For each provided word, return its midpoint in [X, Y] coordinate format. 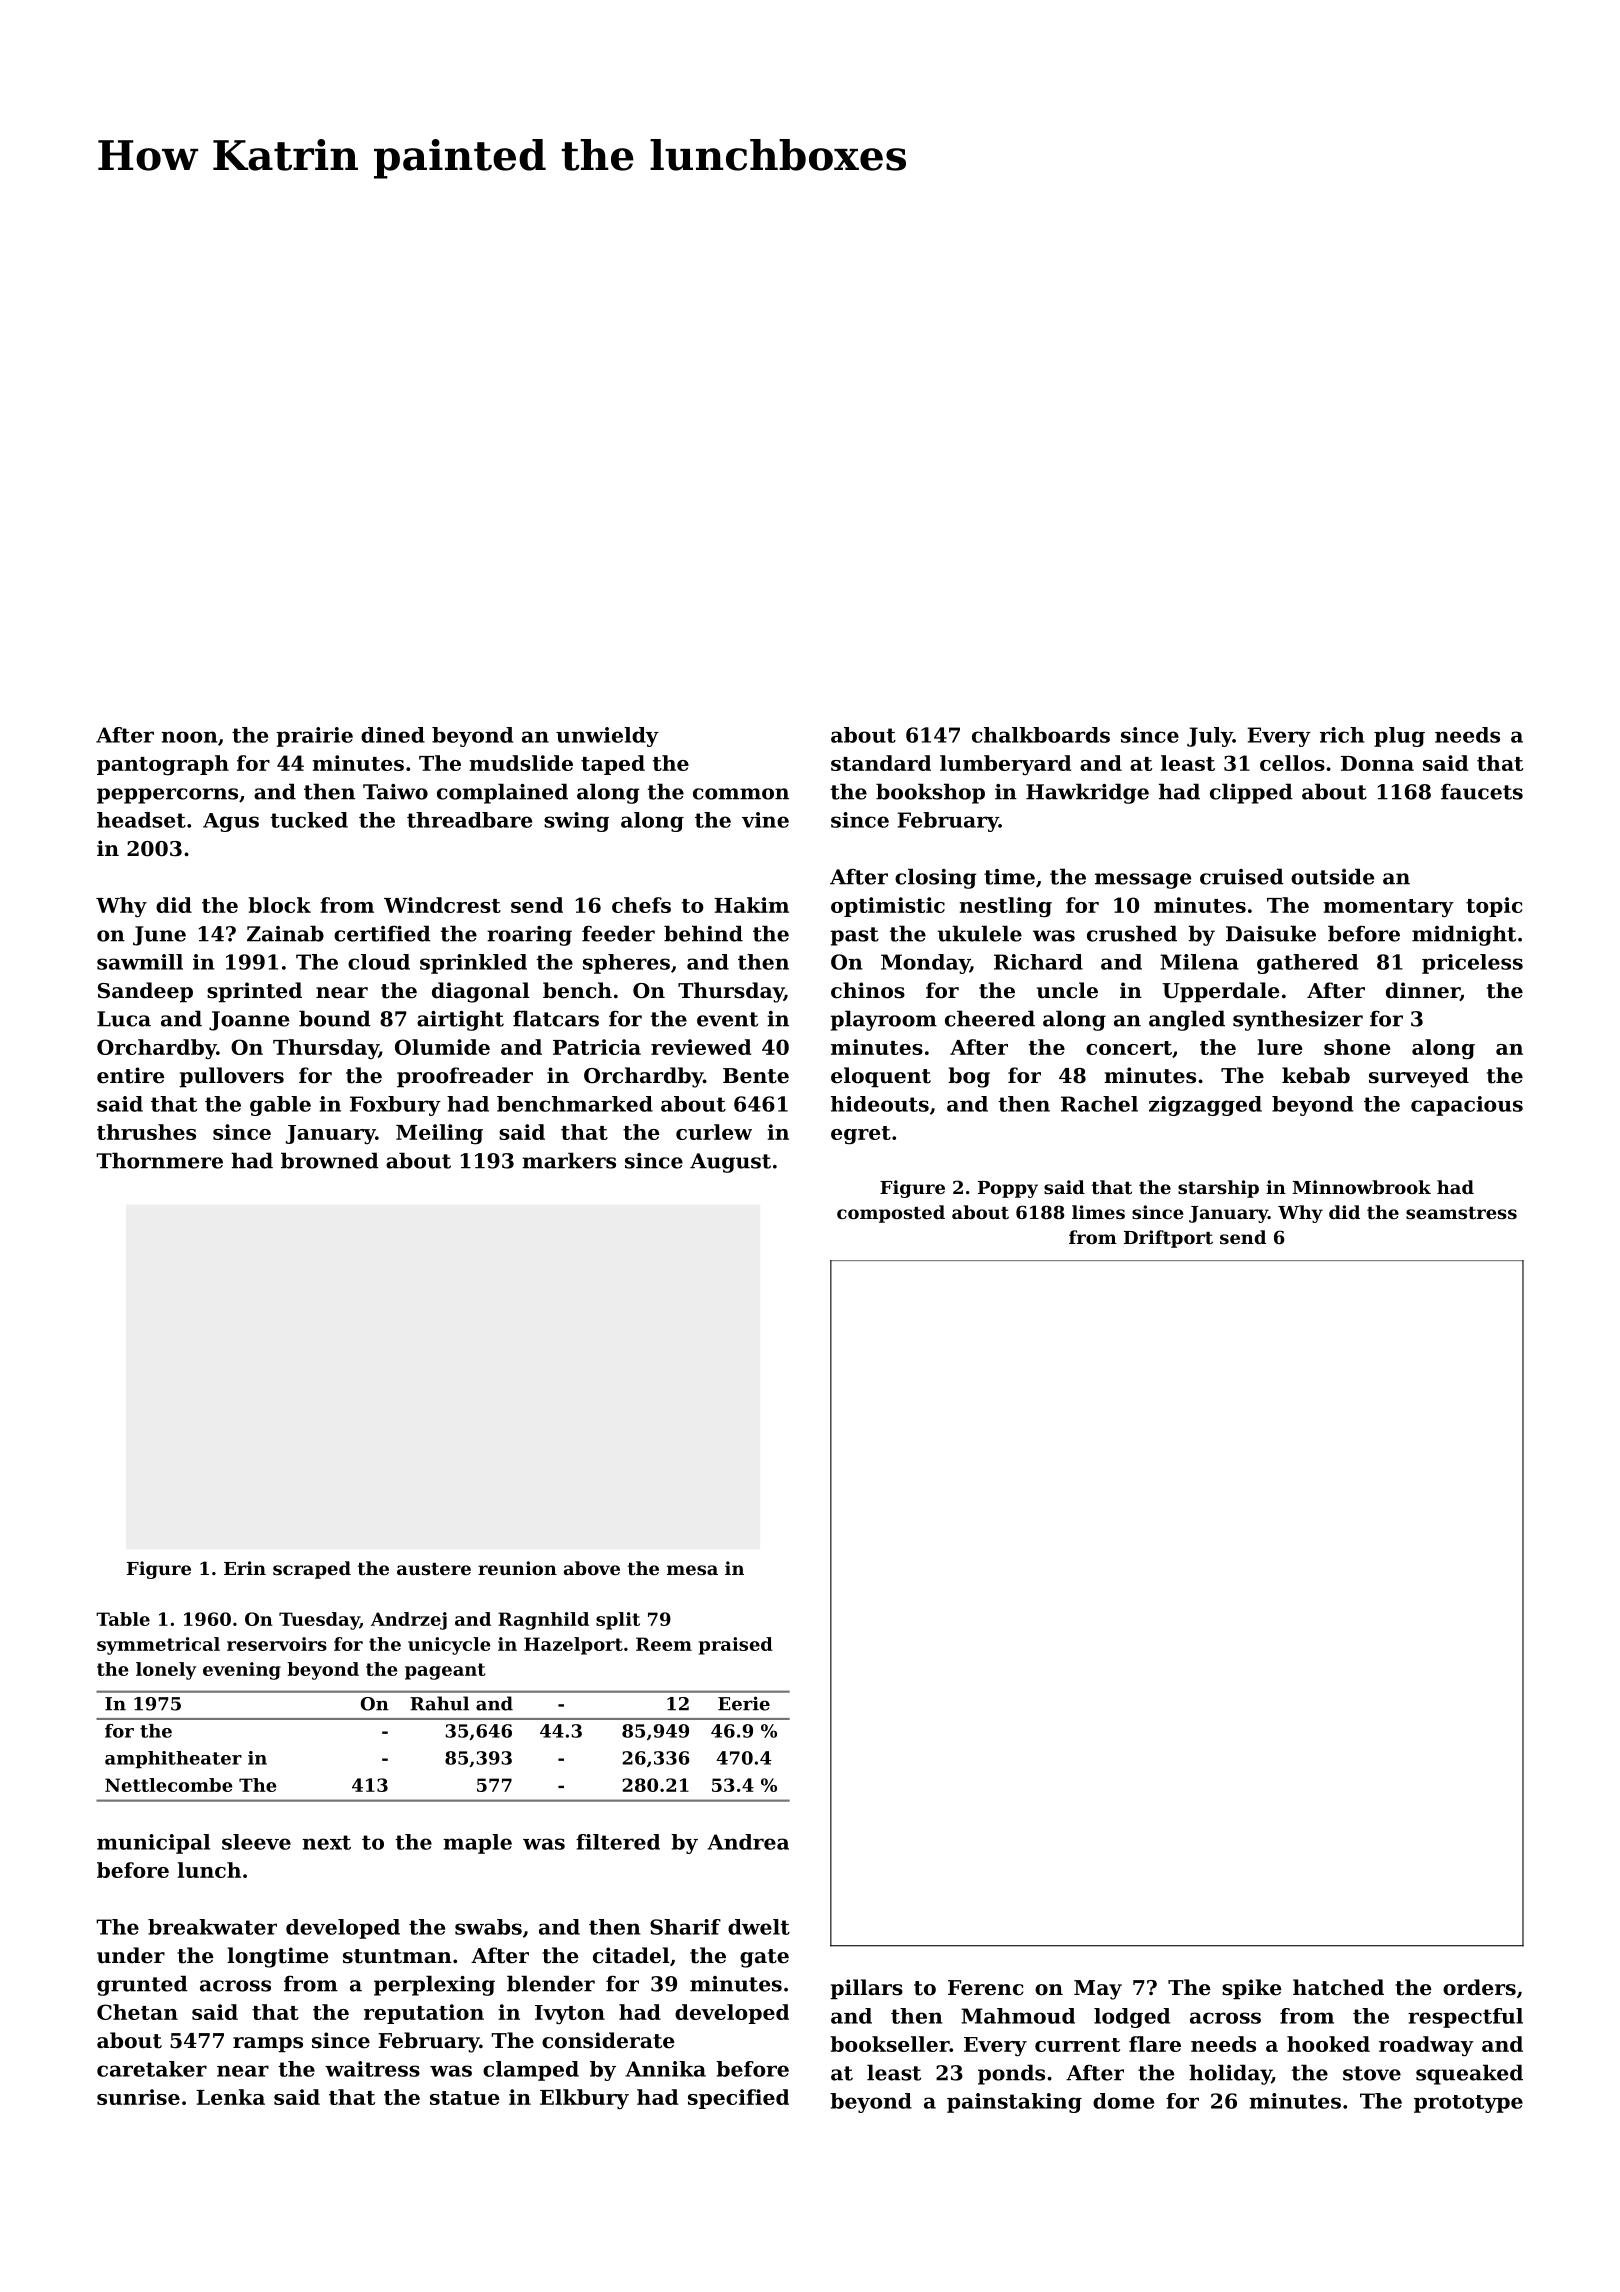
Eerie [744, 1703]
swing [576, 822]
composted [891, 1214]
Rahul [439, 1703]
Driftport [1168, 1239]
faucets [1482, 792]
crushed [1132, 933]
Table [123, 1619]
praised [736, 1646]
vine [765, 820]
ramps [268, 2045]
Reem [664, 1644]
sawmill [140, 962]
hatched [1338, 1987]
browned [330, 1160]
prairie [314, 737]
